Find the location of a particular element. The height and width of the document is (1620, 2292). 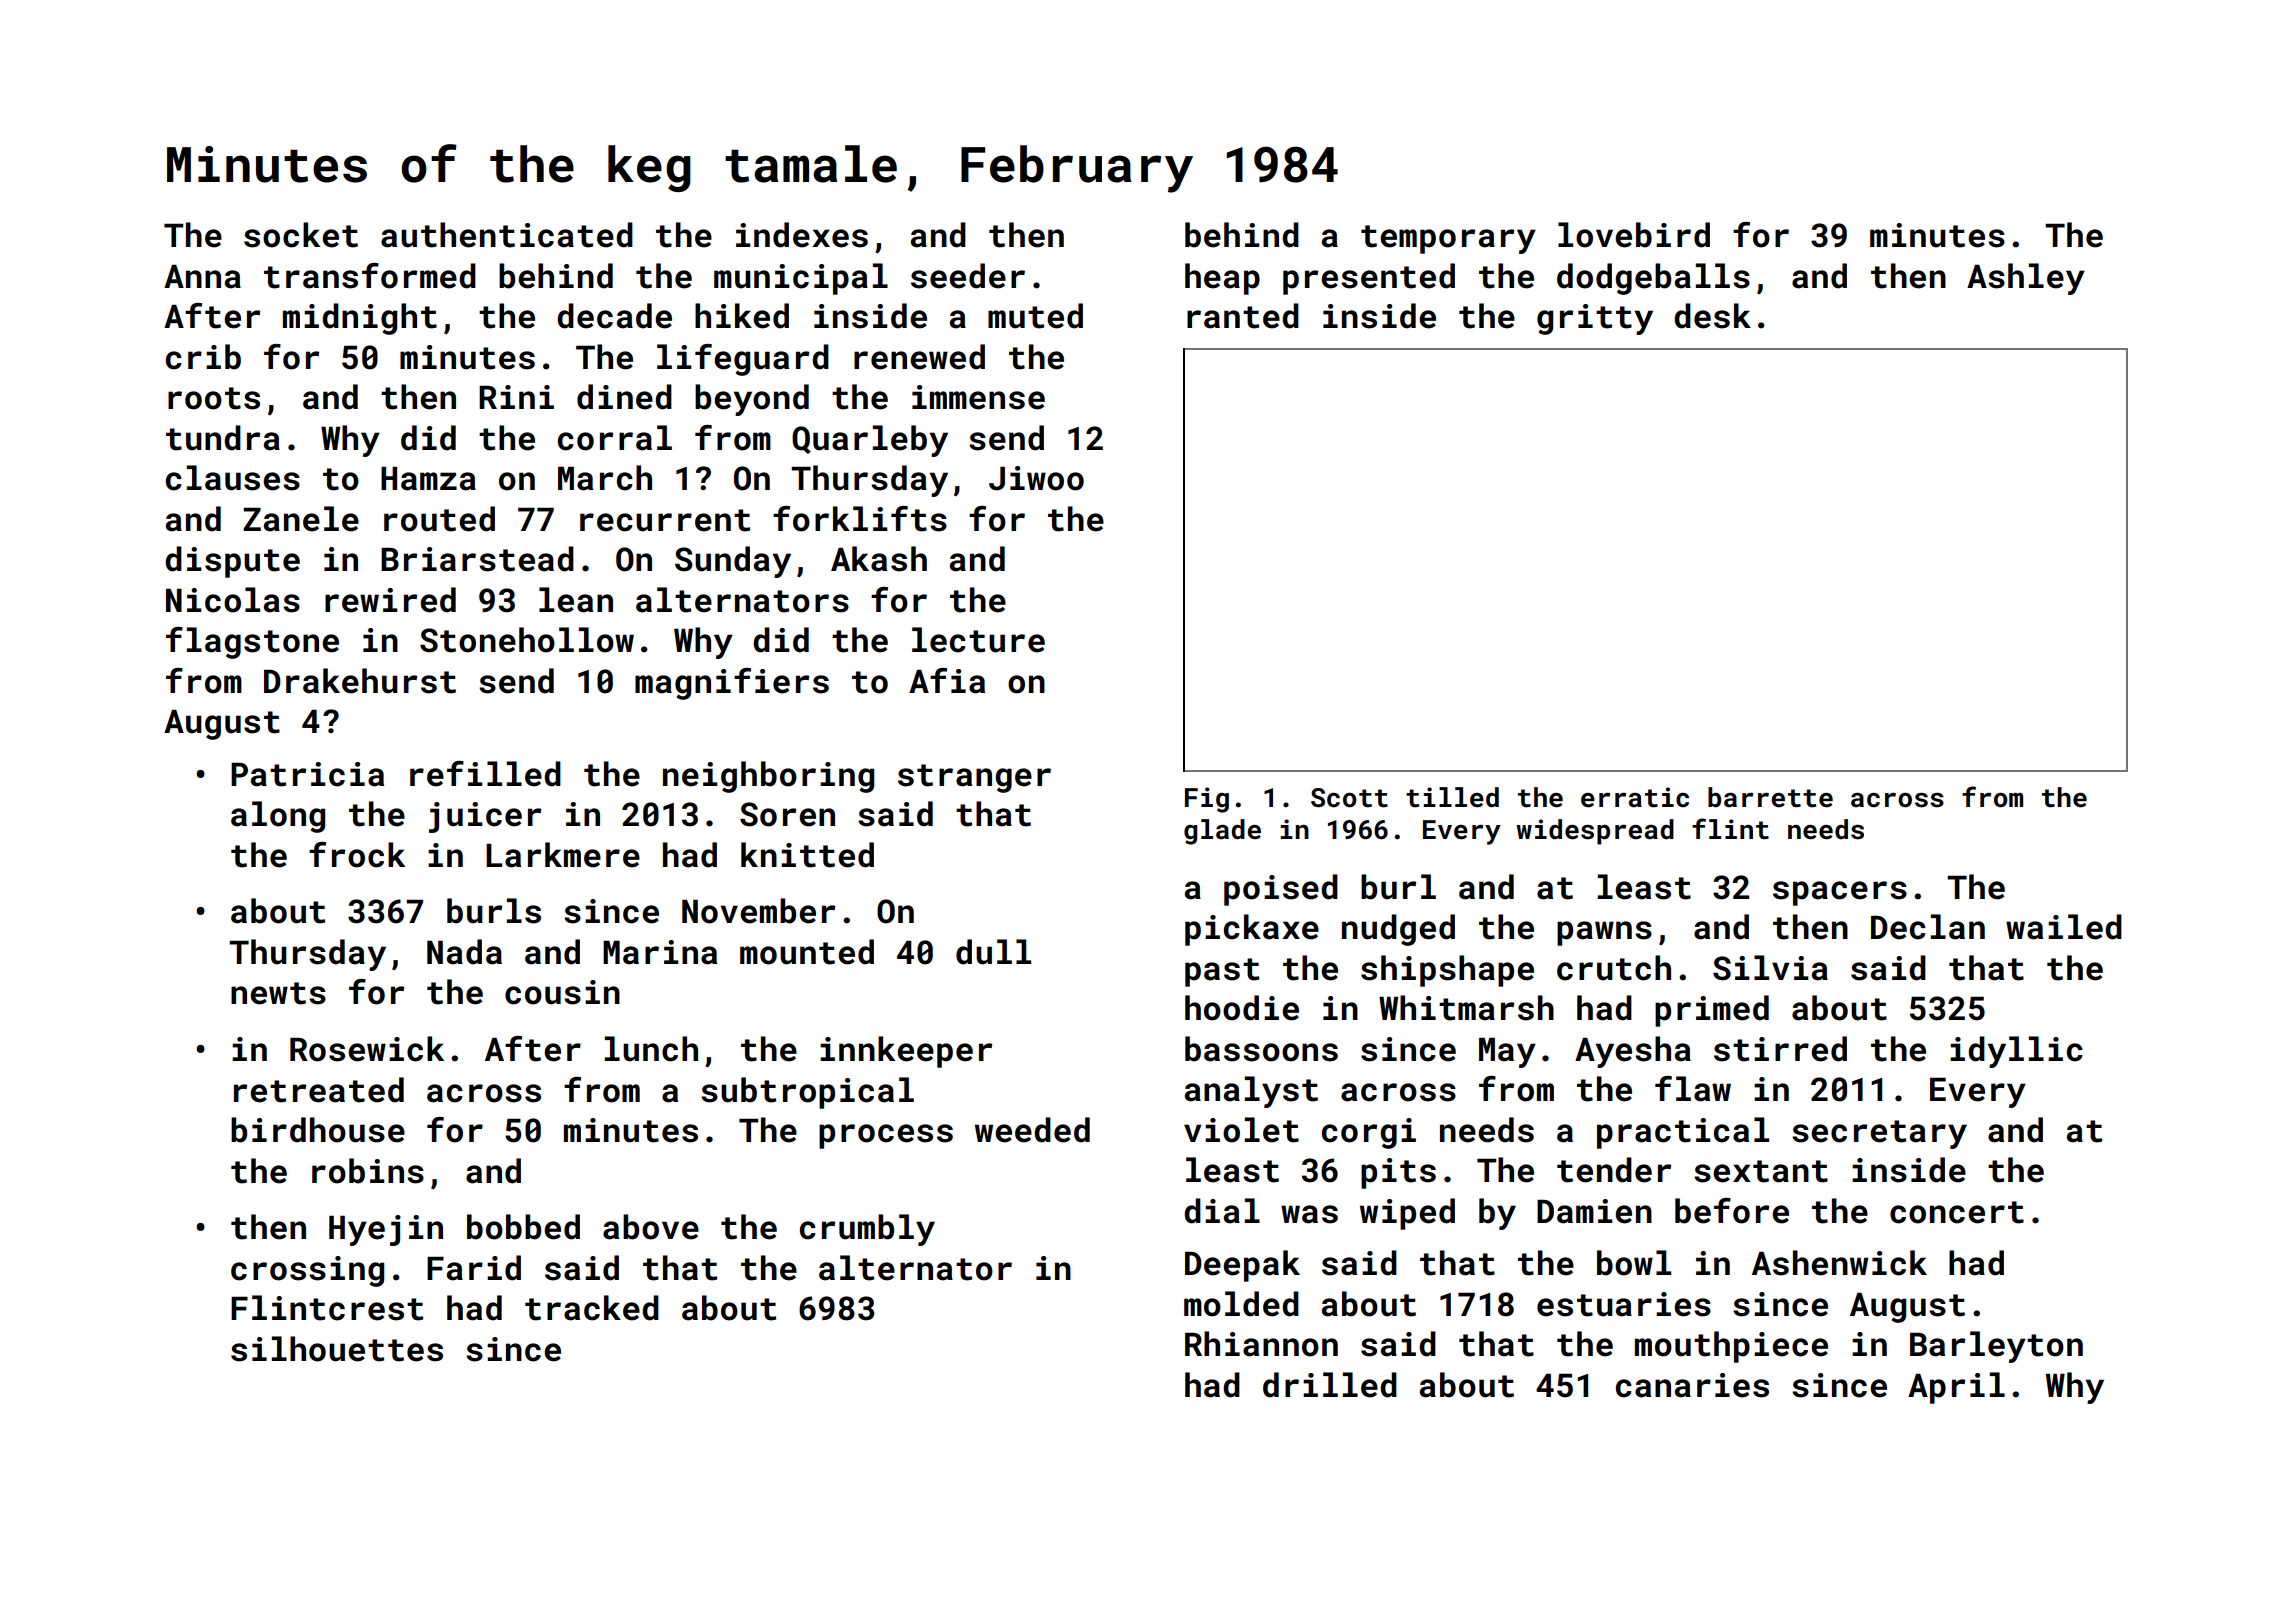

temporary is located at coordinates (1448, 239).
